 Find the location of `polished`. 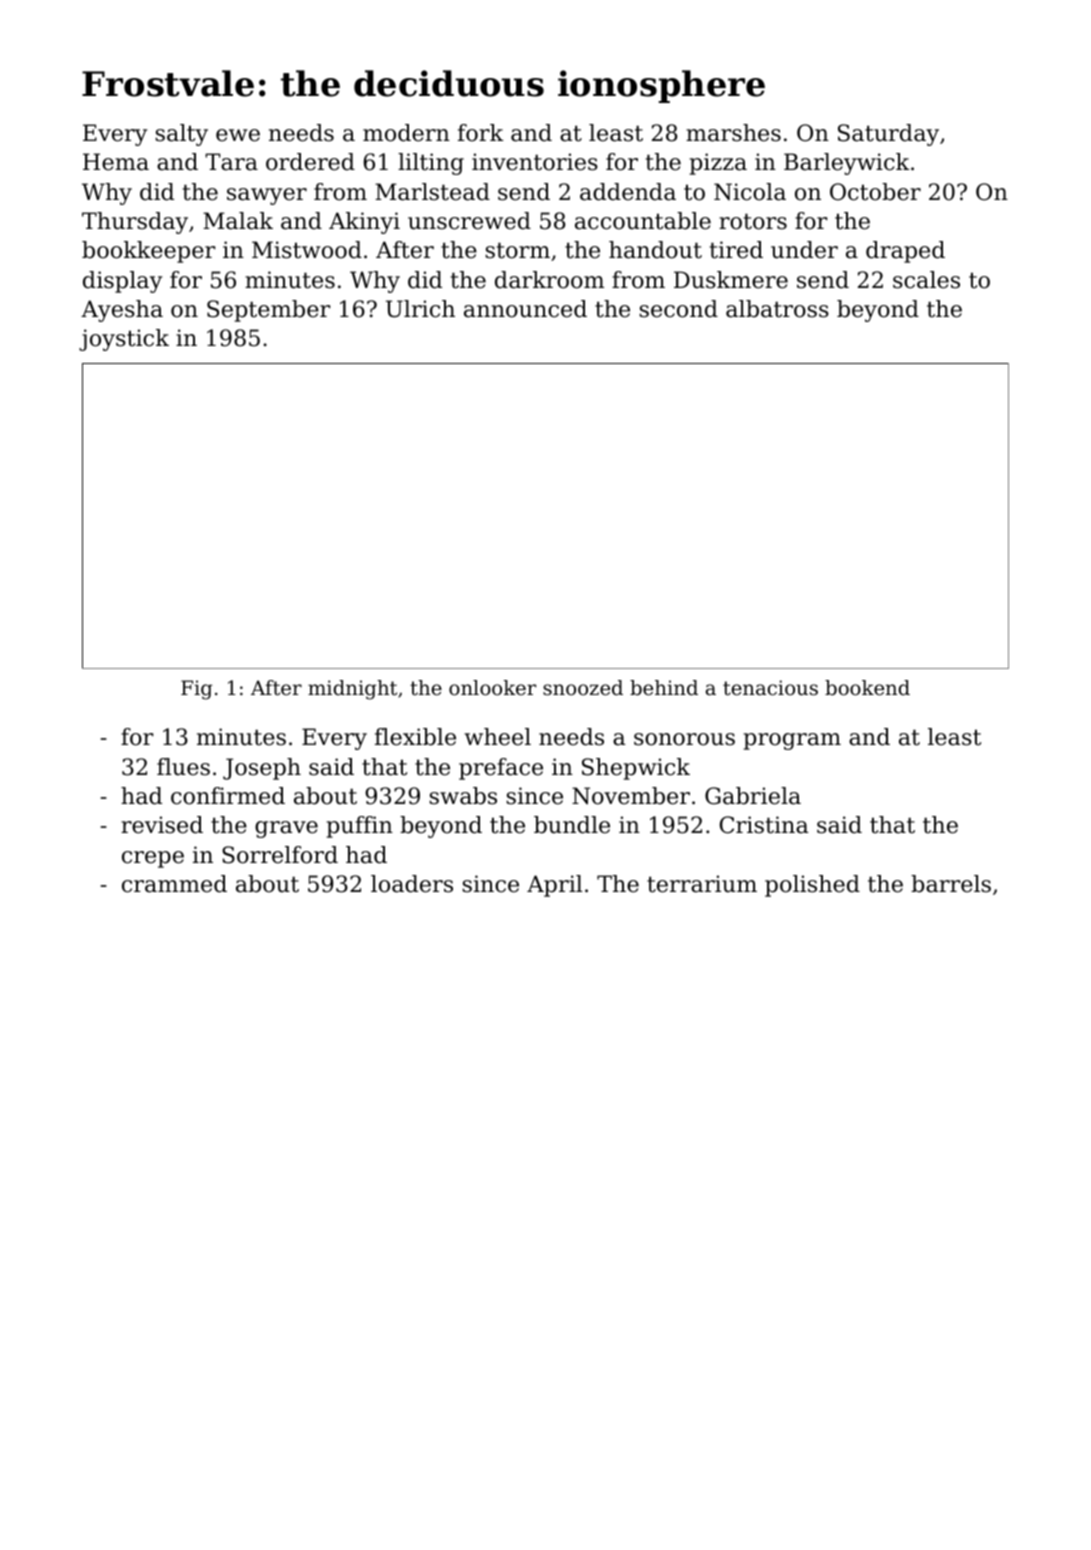

polished is located at coordinates (812, 886).
